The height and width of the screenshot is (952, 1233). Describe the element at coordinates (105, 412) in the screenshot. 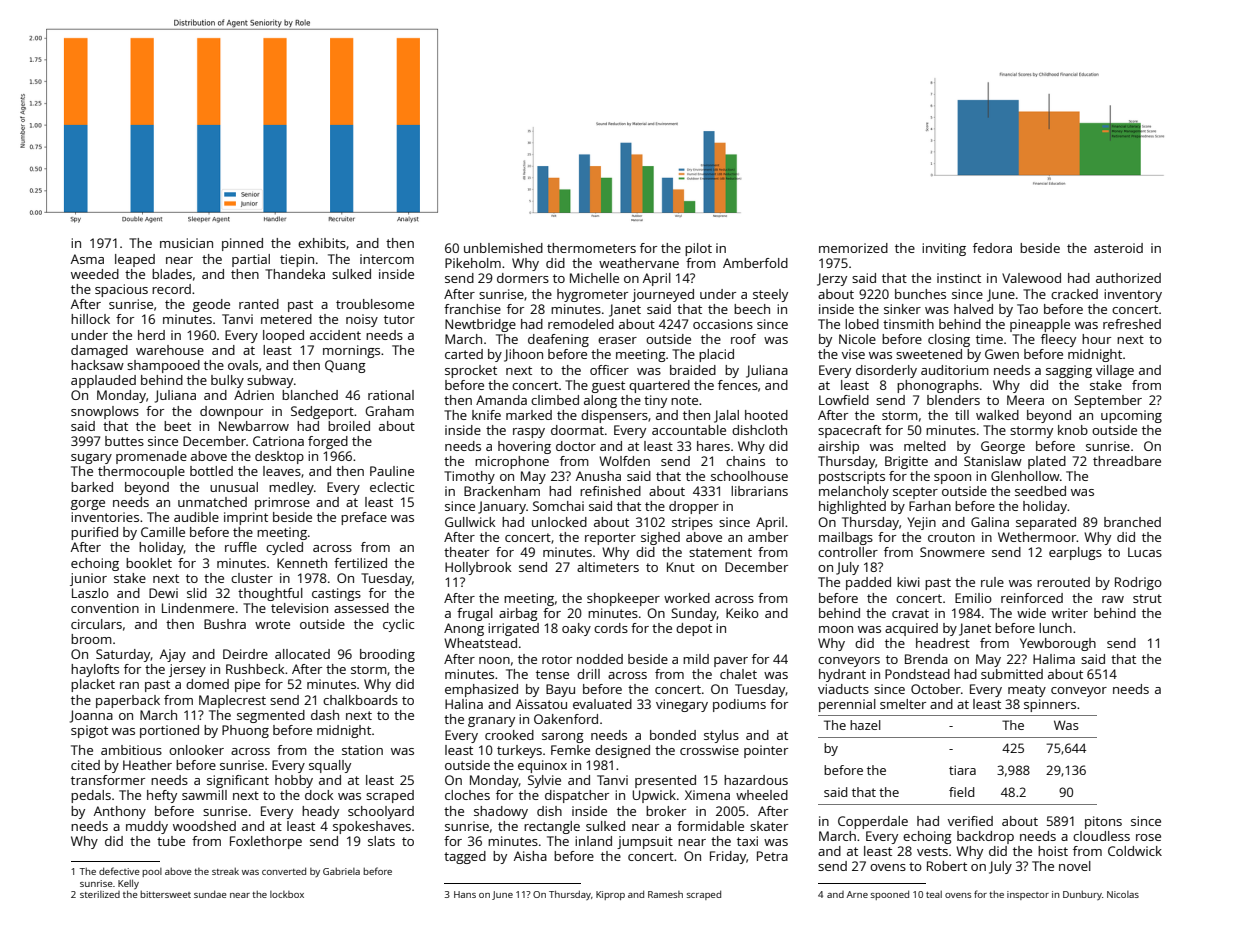

I see `snowplows` at that location.
